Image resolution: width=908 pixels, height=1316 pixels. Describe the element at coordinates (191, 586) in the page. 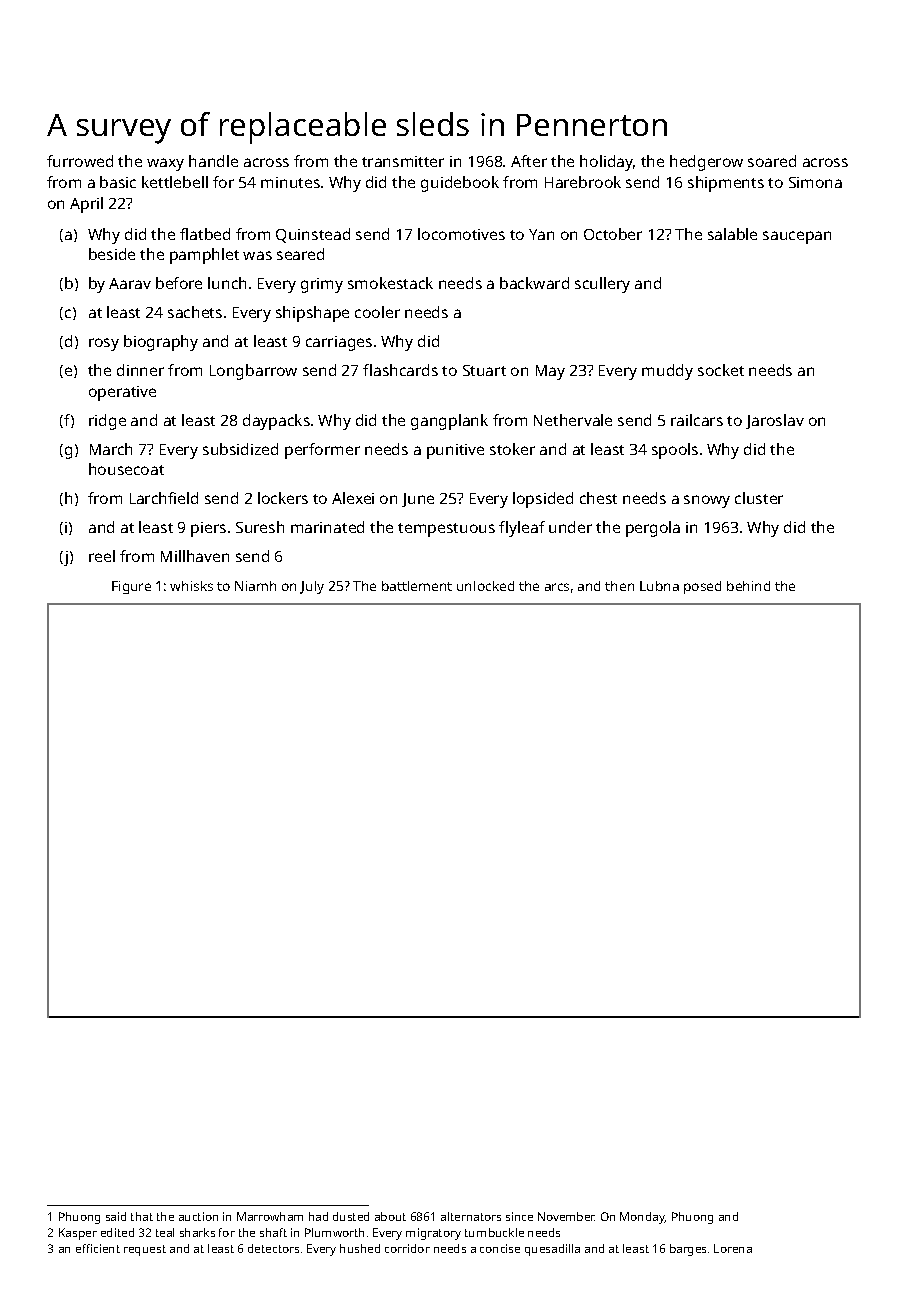

I see `whisks` at that location.
